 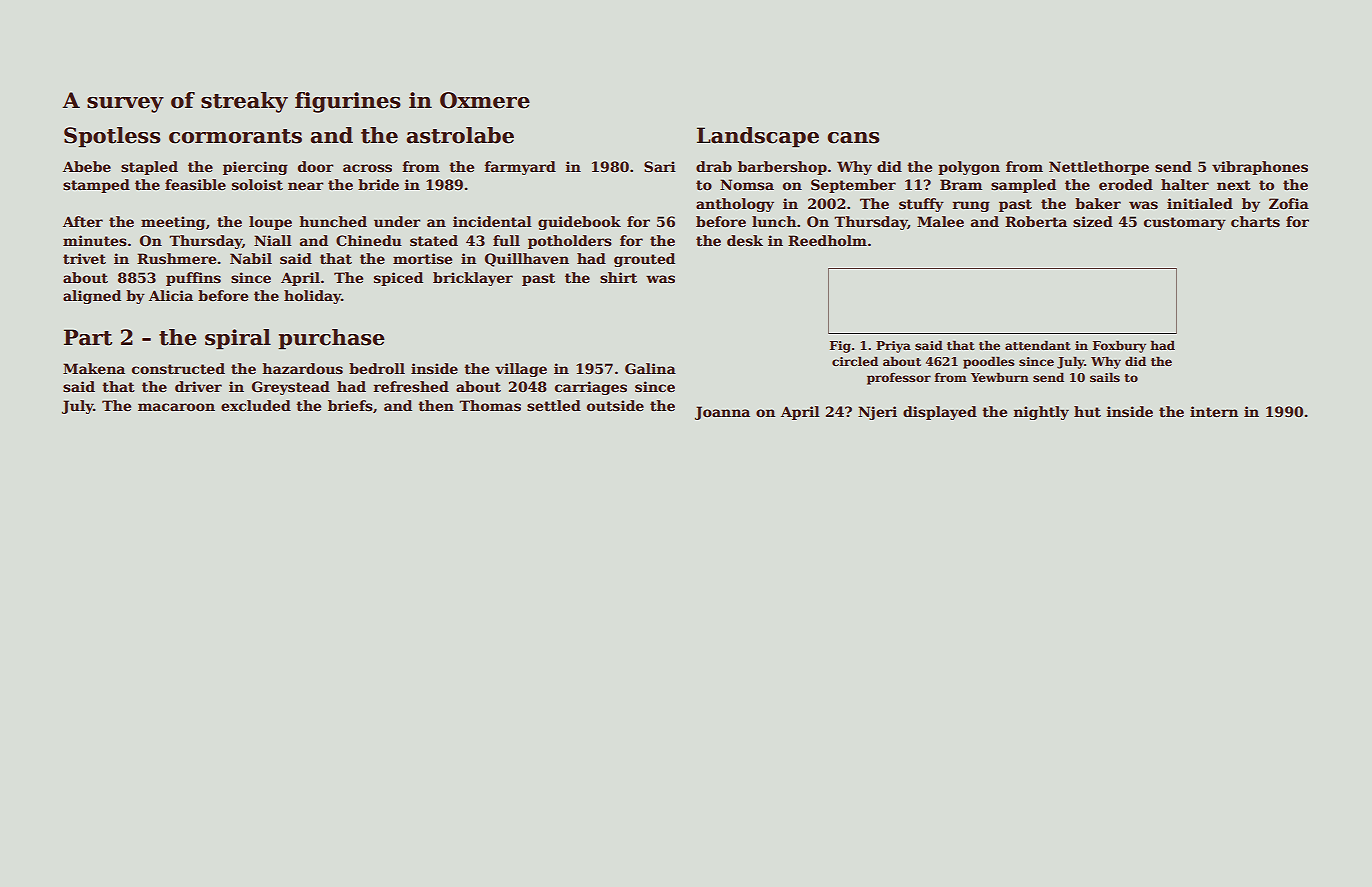 I want to click on farmyard, so click(x=520, y=168).
